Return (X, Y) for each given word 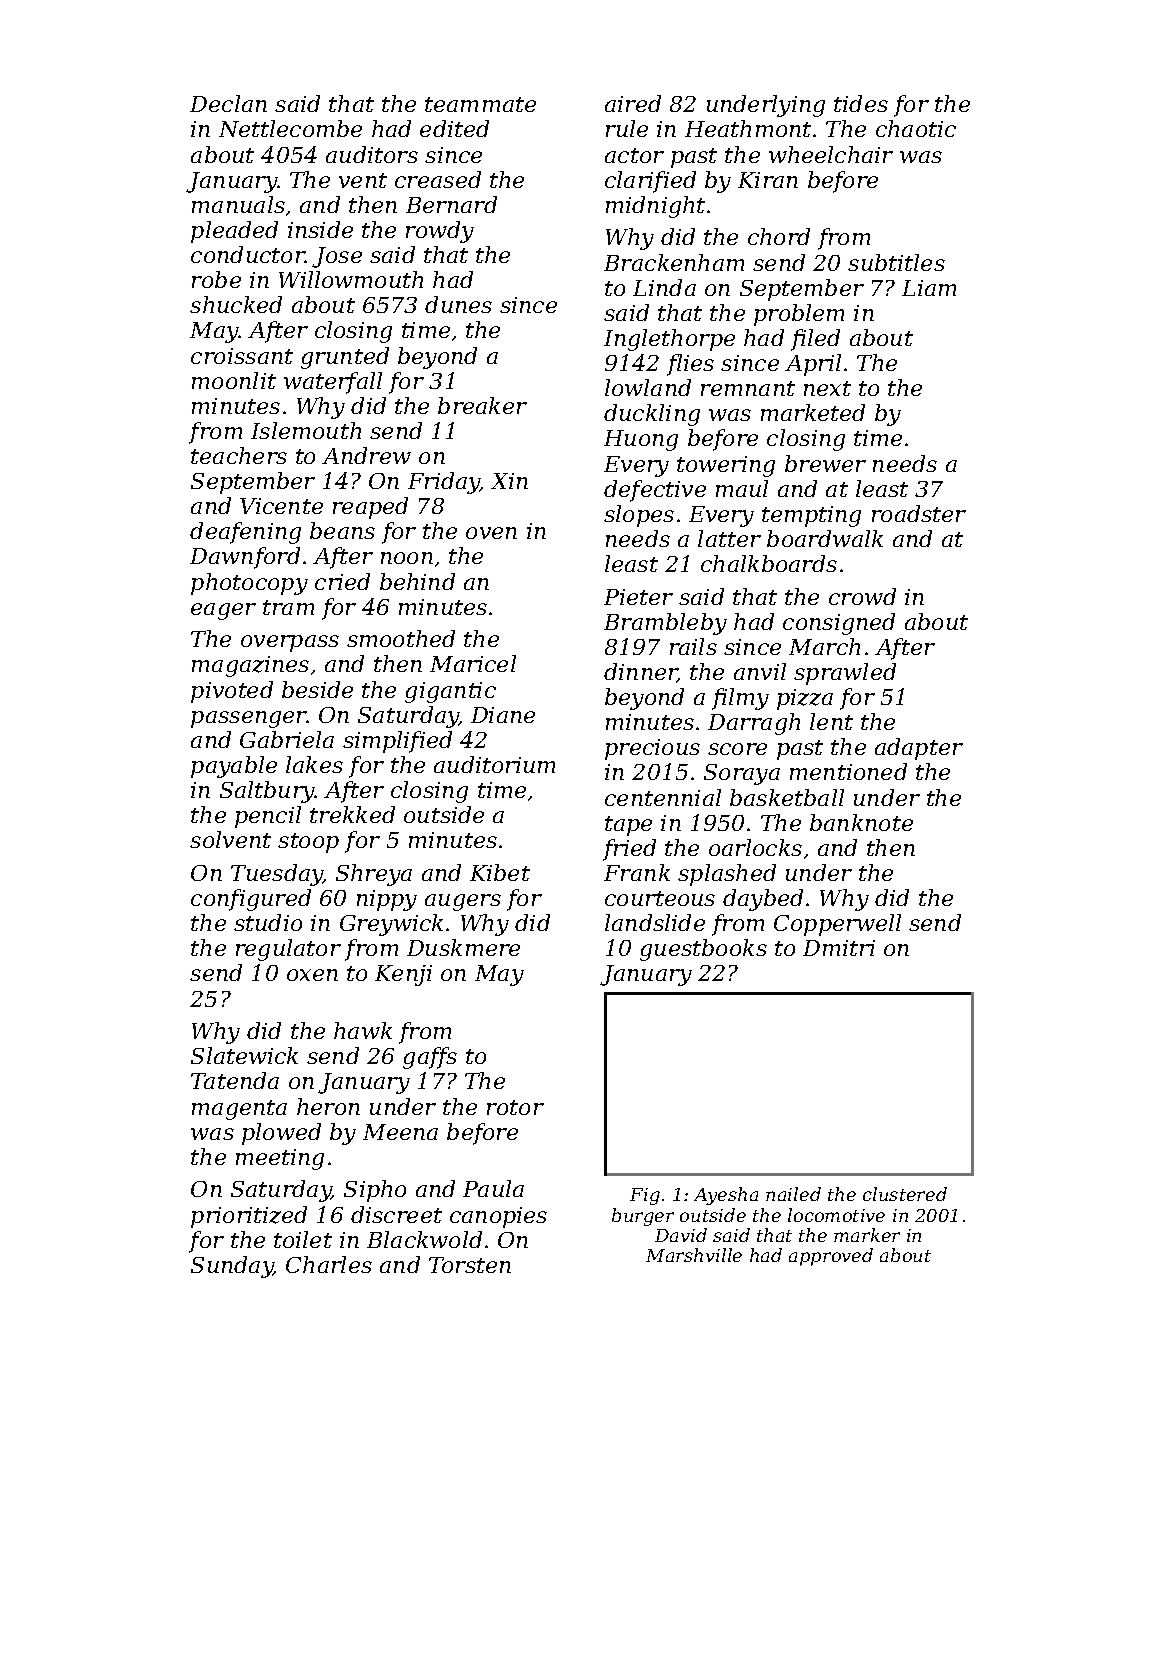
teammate (480, 104)
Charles (329, 1264)
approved (831, 1257)
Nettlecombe (290, 128)
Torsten (470, 1265)
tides (861, 103)
